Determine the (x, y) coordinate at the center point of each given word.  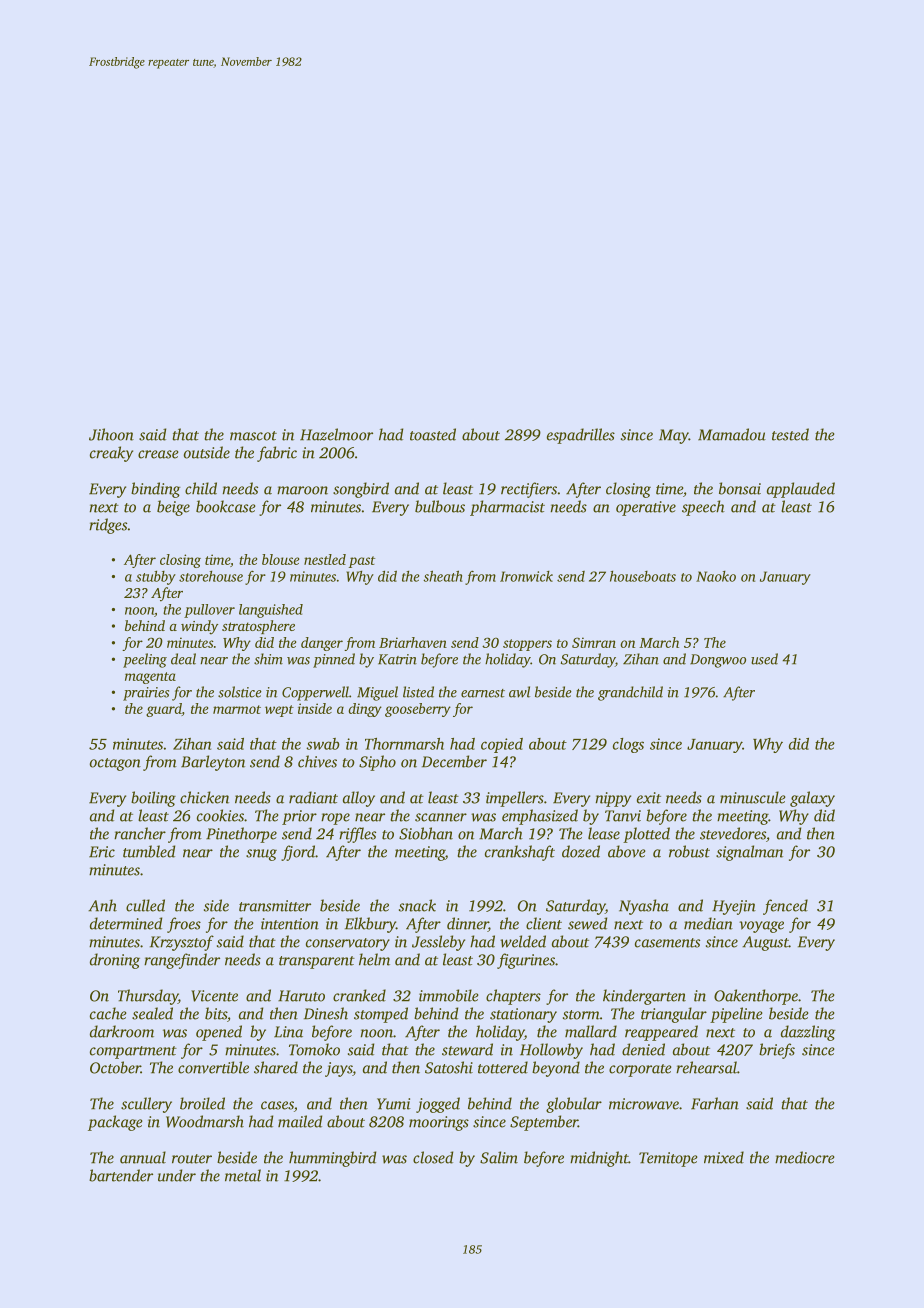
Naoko (716, 576)
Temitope (668, 1159)
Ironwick (526, 576)
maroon (302, 490)
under (177, 1175)
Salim (499, 1157)
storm (581, 1015)
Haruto (301, 996)
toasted (433, 434)
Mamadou (732, 434)
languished (271, 611)
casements (667, 943)
